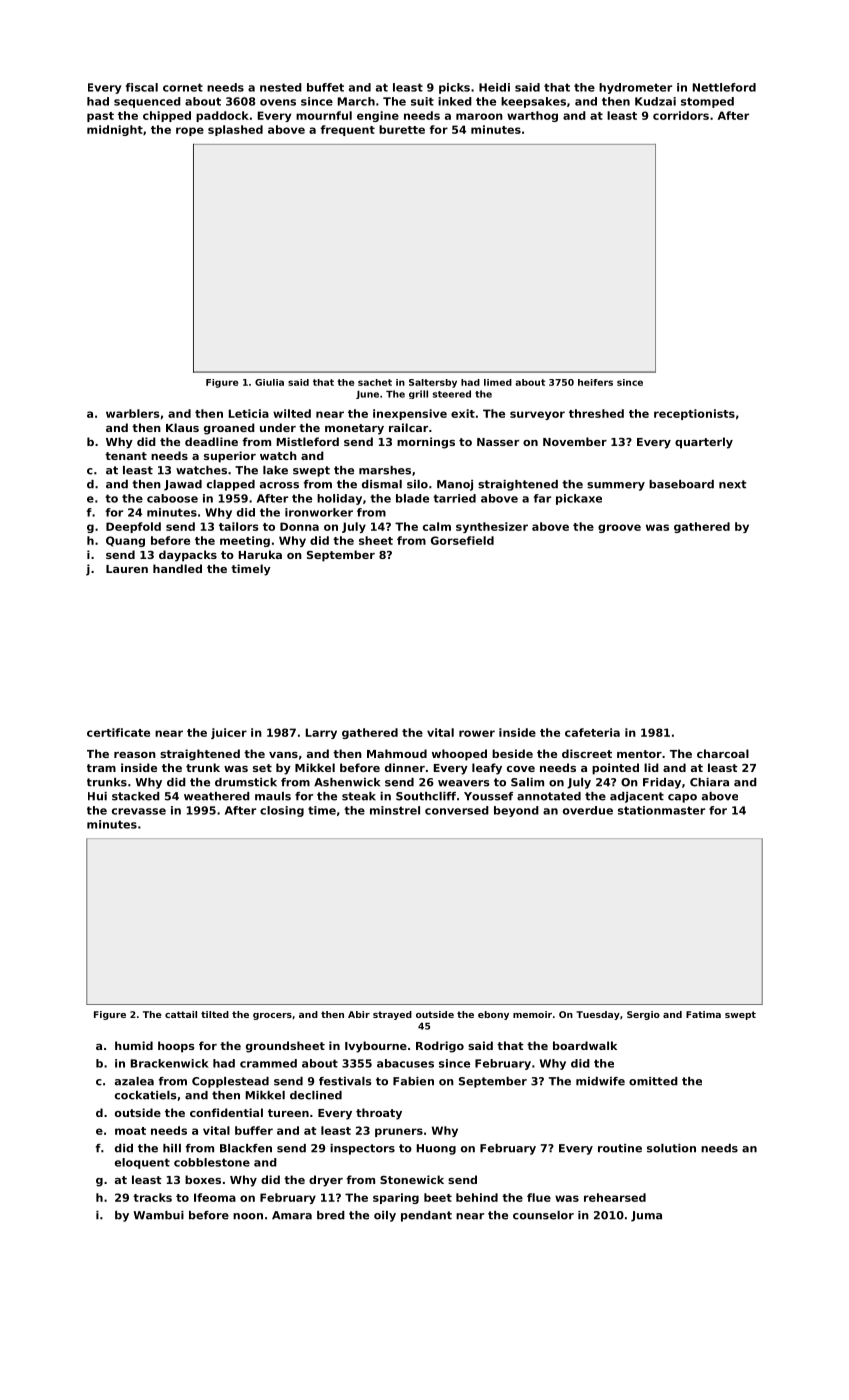 The height and width of the screenshot is (1400, 849). What do you see at coordinates (130, 1131) in the screenshot?
I see `moat` at bounding box center [130, 1131].
